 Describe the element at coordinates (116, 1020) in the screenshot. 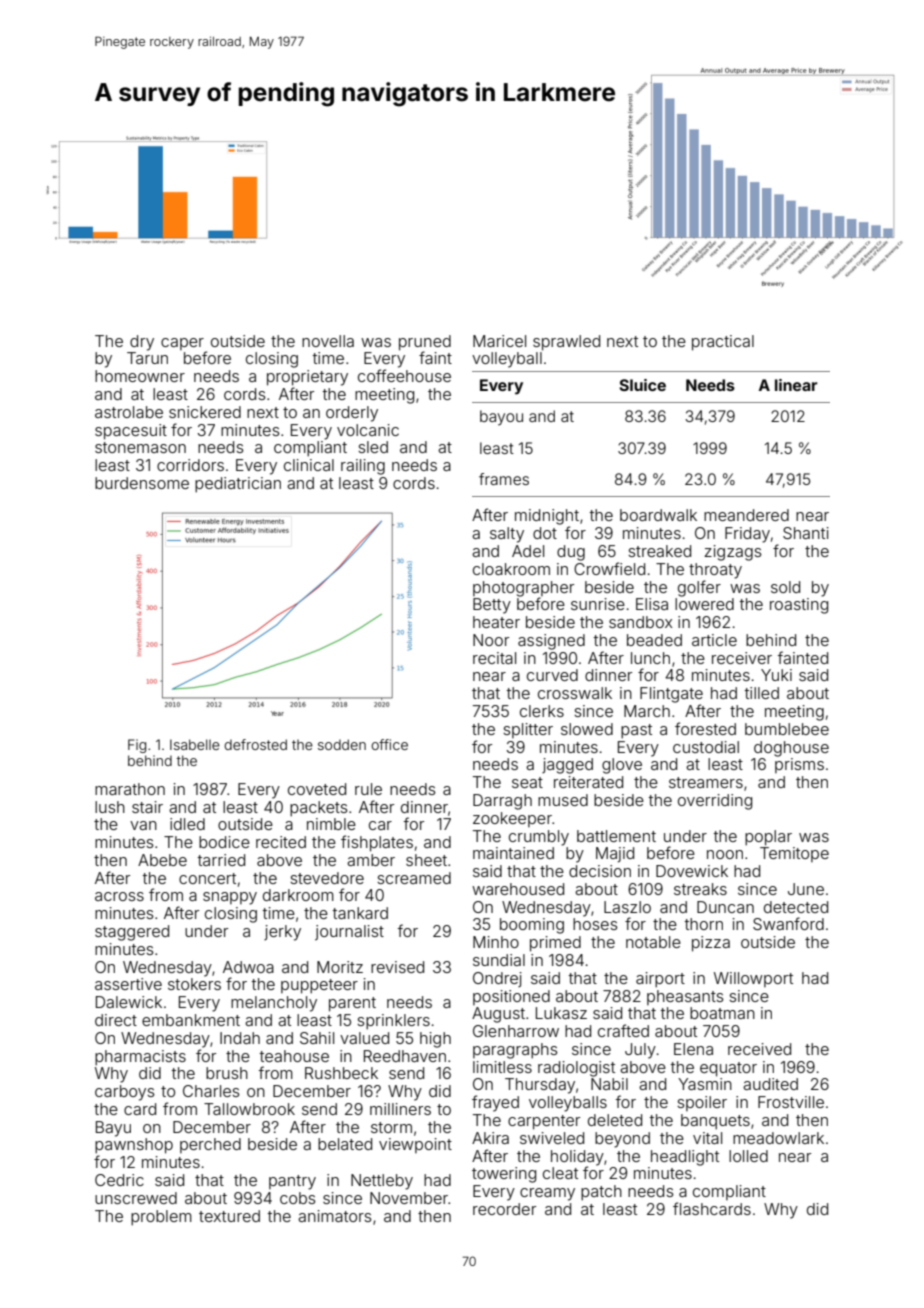

I see `direct` at that location.
